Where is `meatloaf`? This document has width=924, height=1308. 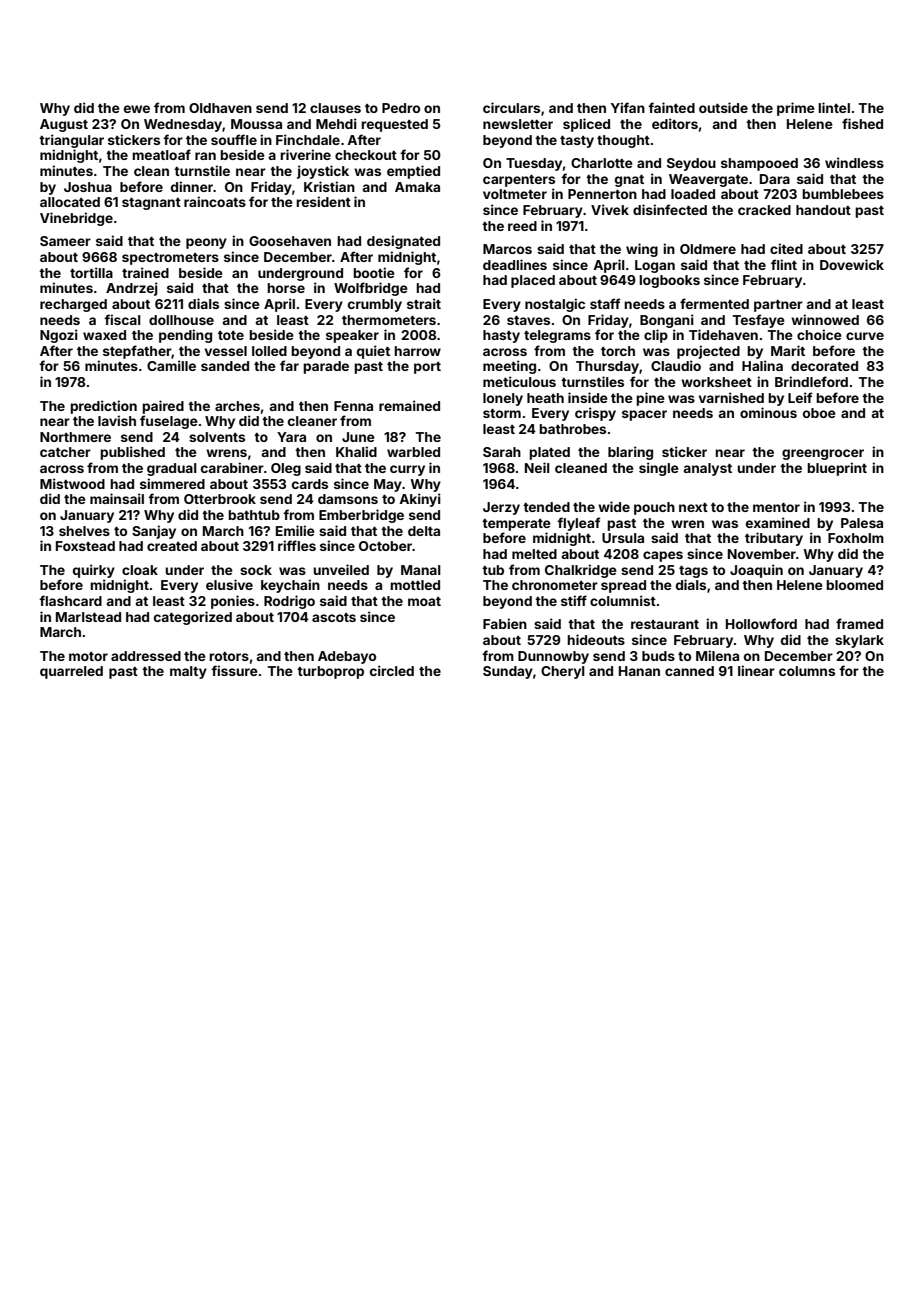 meatloaf is located at coordinates (161, 154).
